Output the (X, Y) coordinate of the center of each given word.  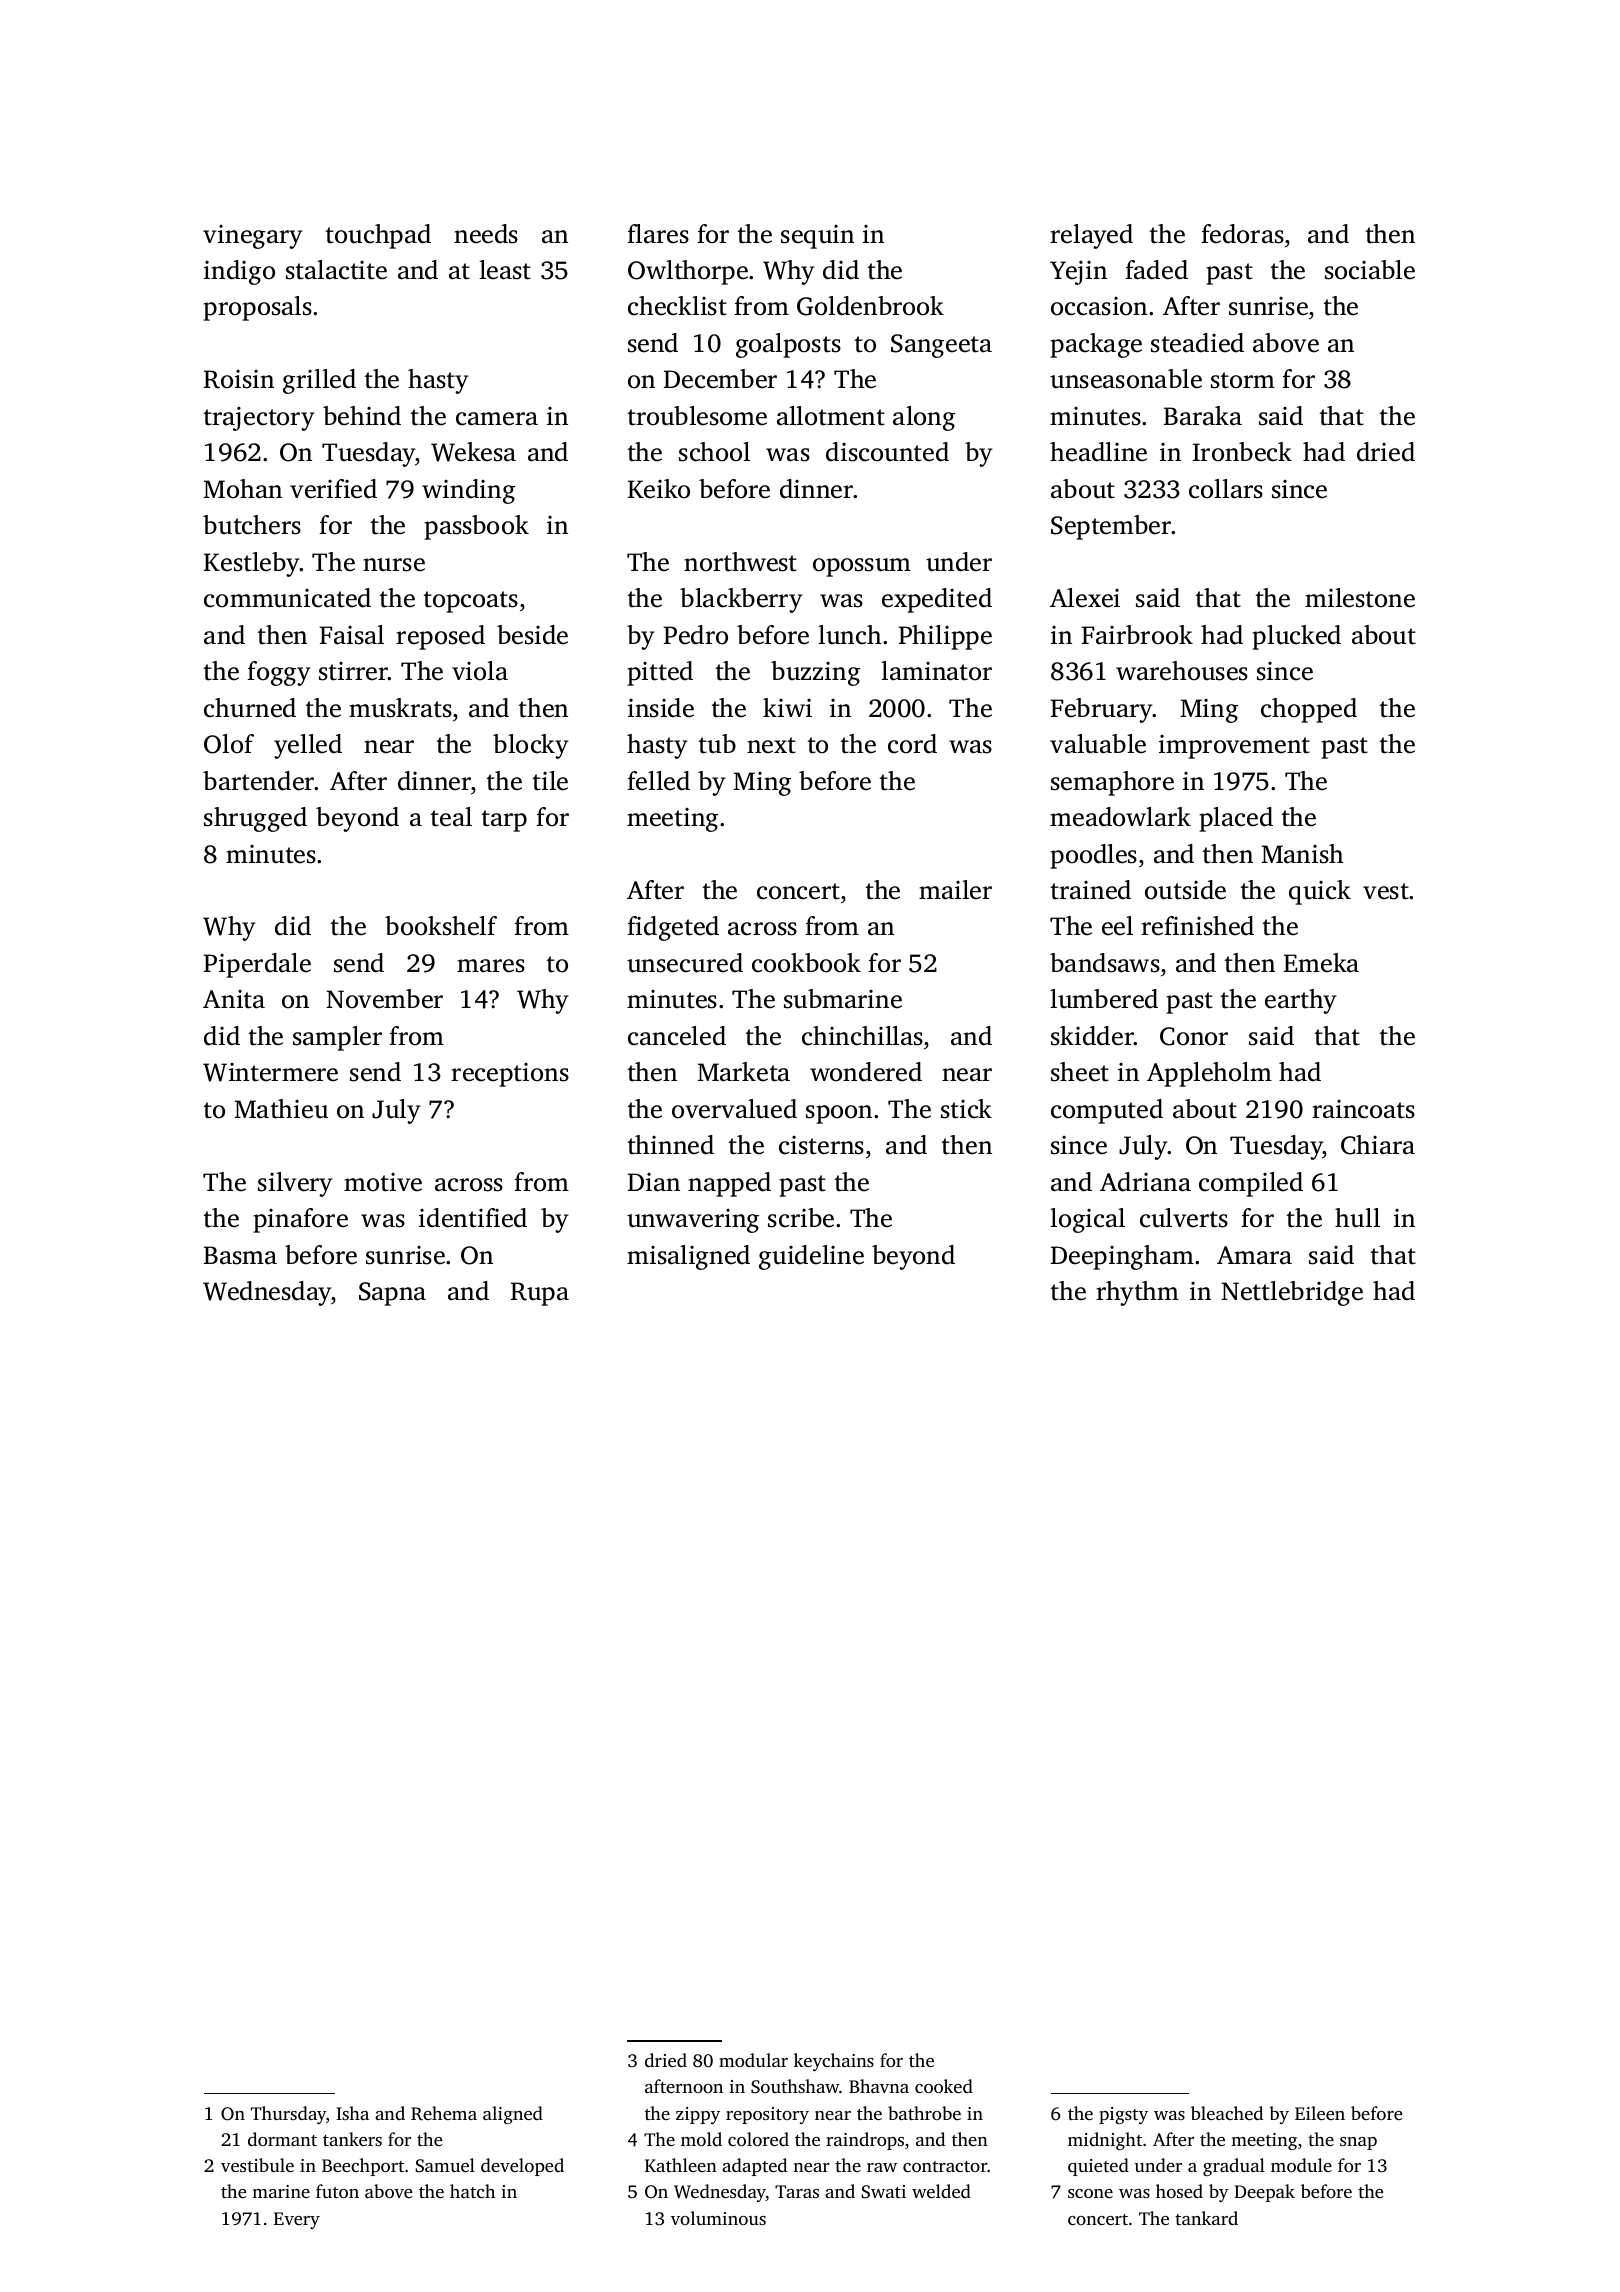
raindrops (865, 2141)
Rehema (444, 2113)
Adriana (1145, 1182)
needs (486, 234)
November (384, 999)
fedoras (1242, 234)
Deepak (1264, 2193)
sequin (817, 237)
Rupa (540, 1294)
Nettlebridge (1292, 1293)
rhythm (1137, 1293)
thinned (671, 1145)
